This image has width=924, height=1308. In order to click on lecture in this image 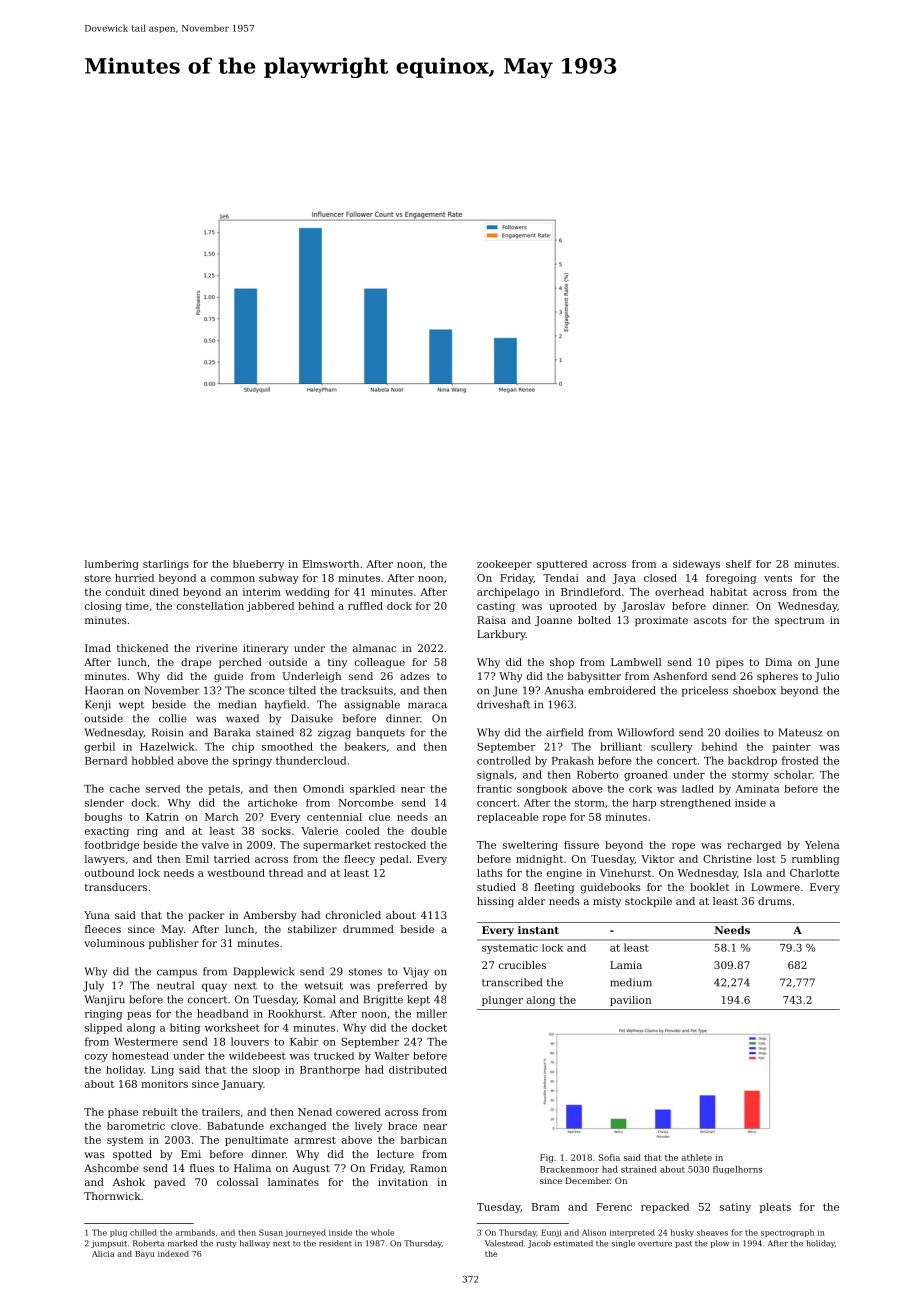, I will do `click(395, 1154)`.
